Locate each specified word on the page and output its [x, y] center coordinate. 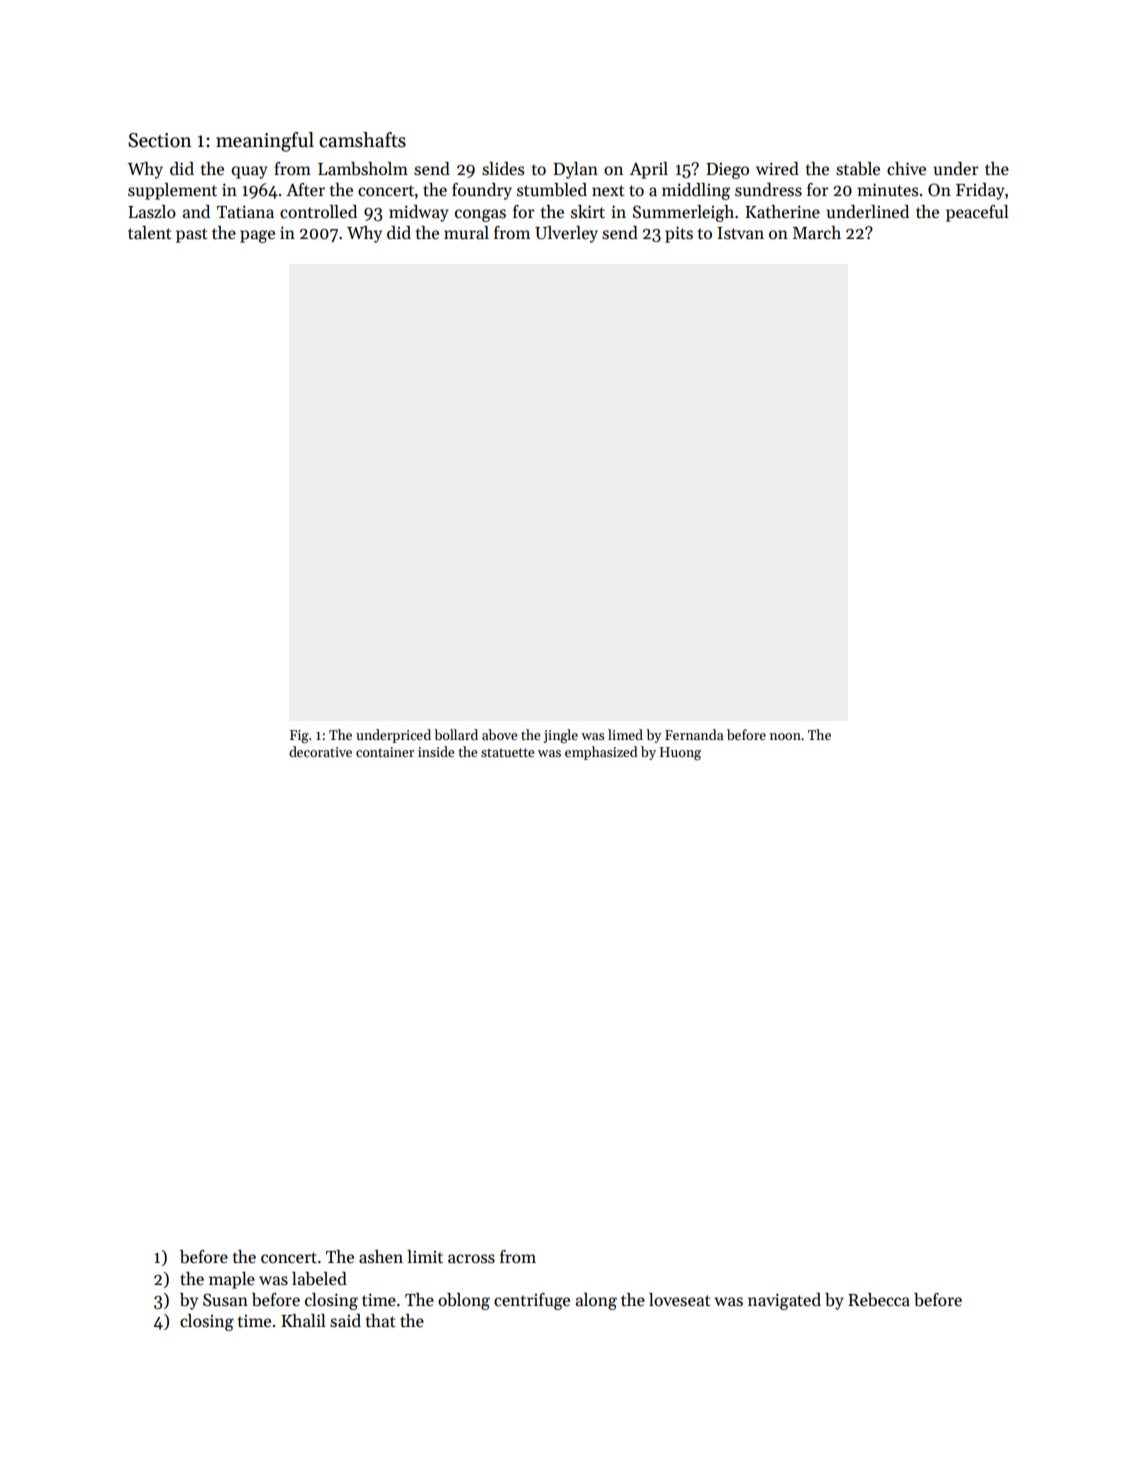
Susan [225, 1300]
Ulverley [566, 234]
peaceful [977, 213]
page [257, 236]
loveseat [680, 1300]
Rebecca [879, 1300]
